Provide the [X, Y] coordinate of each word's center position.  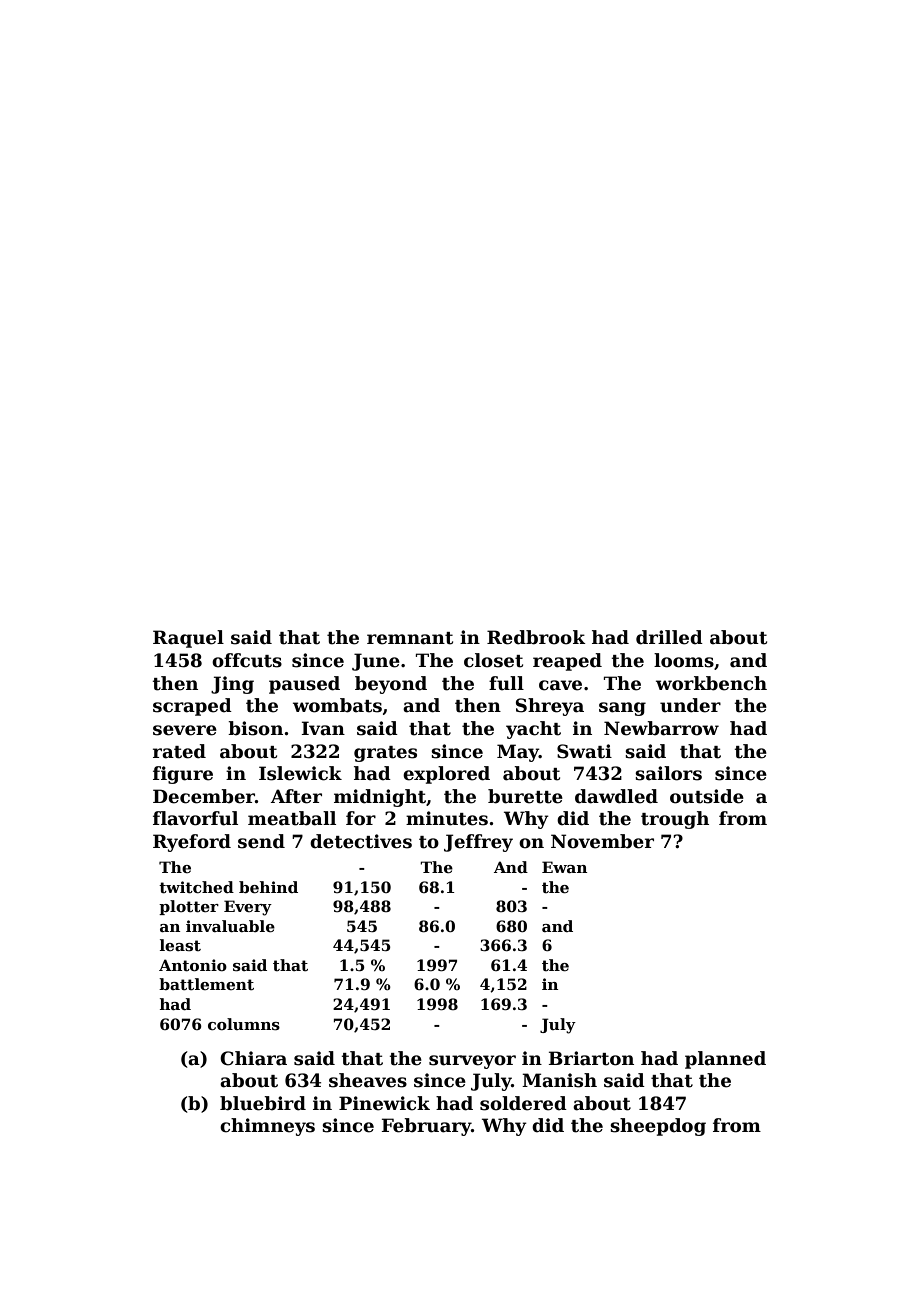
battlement [206, 984]
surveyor [472, 1062]
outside [707, 796]
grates [385, 754]
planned [725, 1060]
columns [244, 1024]
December [204, 796]
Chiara [253, 1058]
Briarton [591, 1058]
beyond [391, 685]
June [376, 662]
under [690, 705]
